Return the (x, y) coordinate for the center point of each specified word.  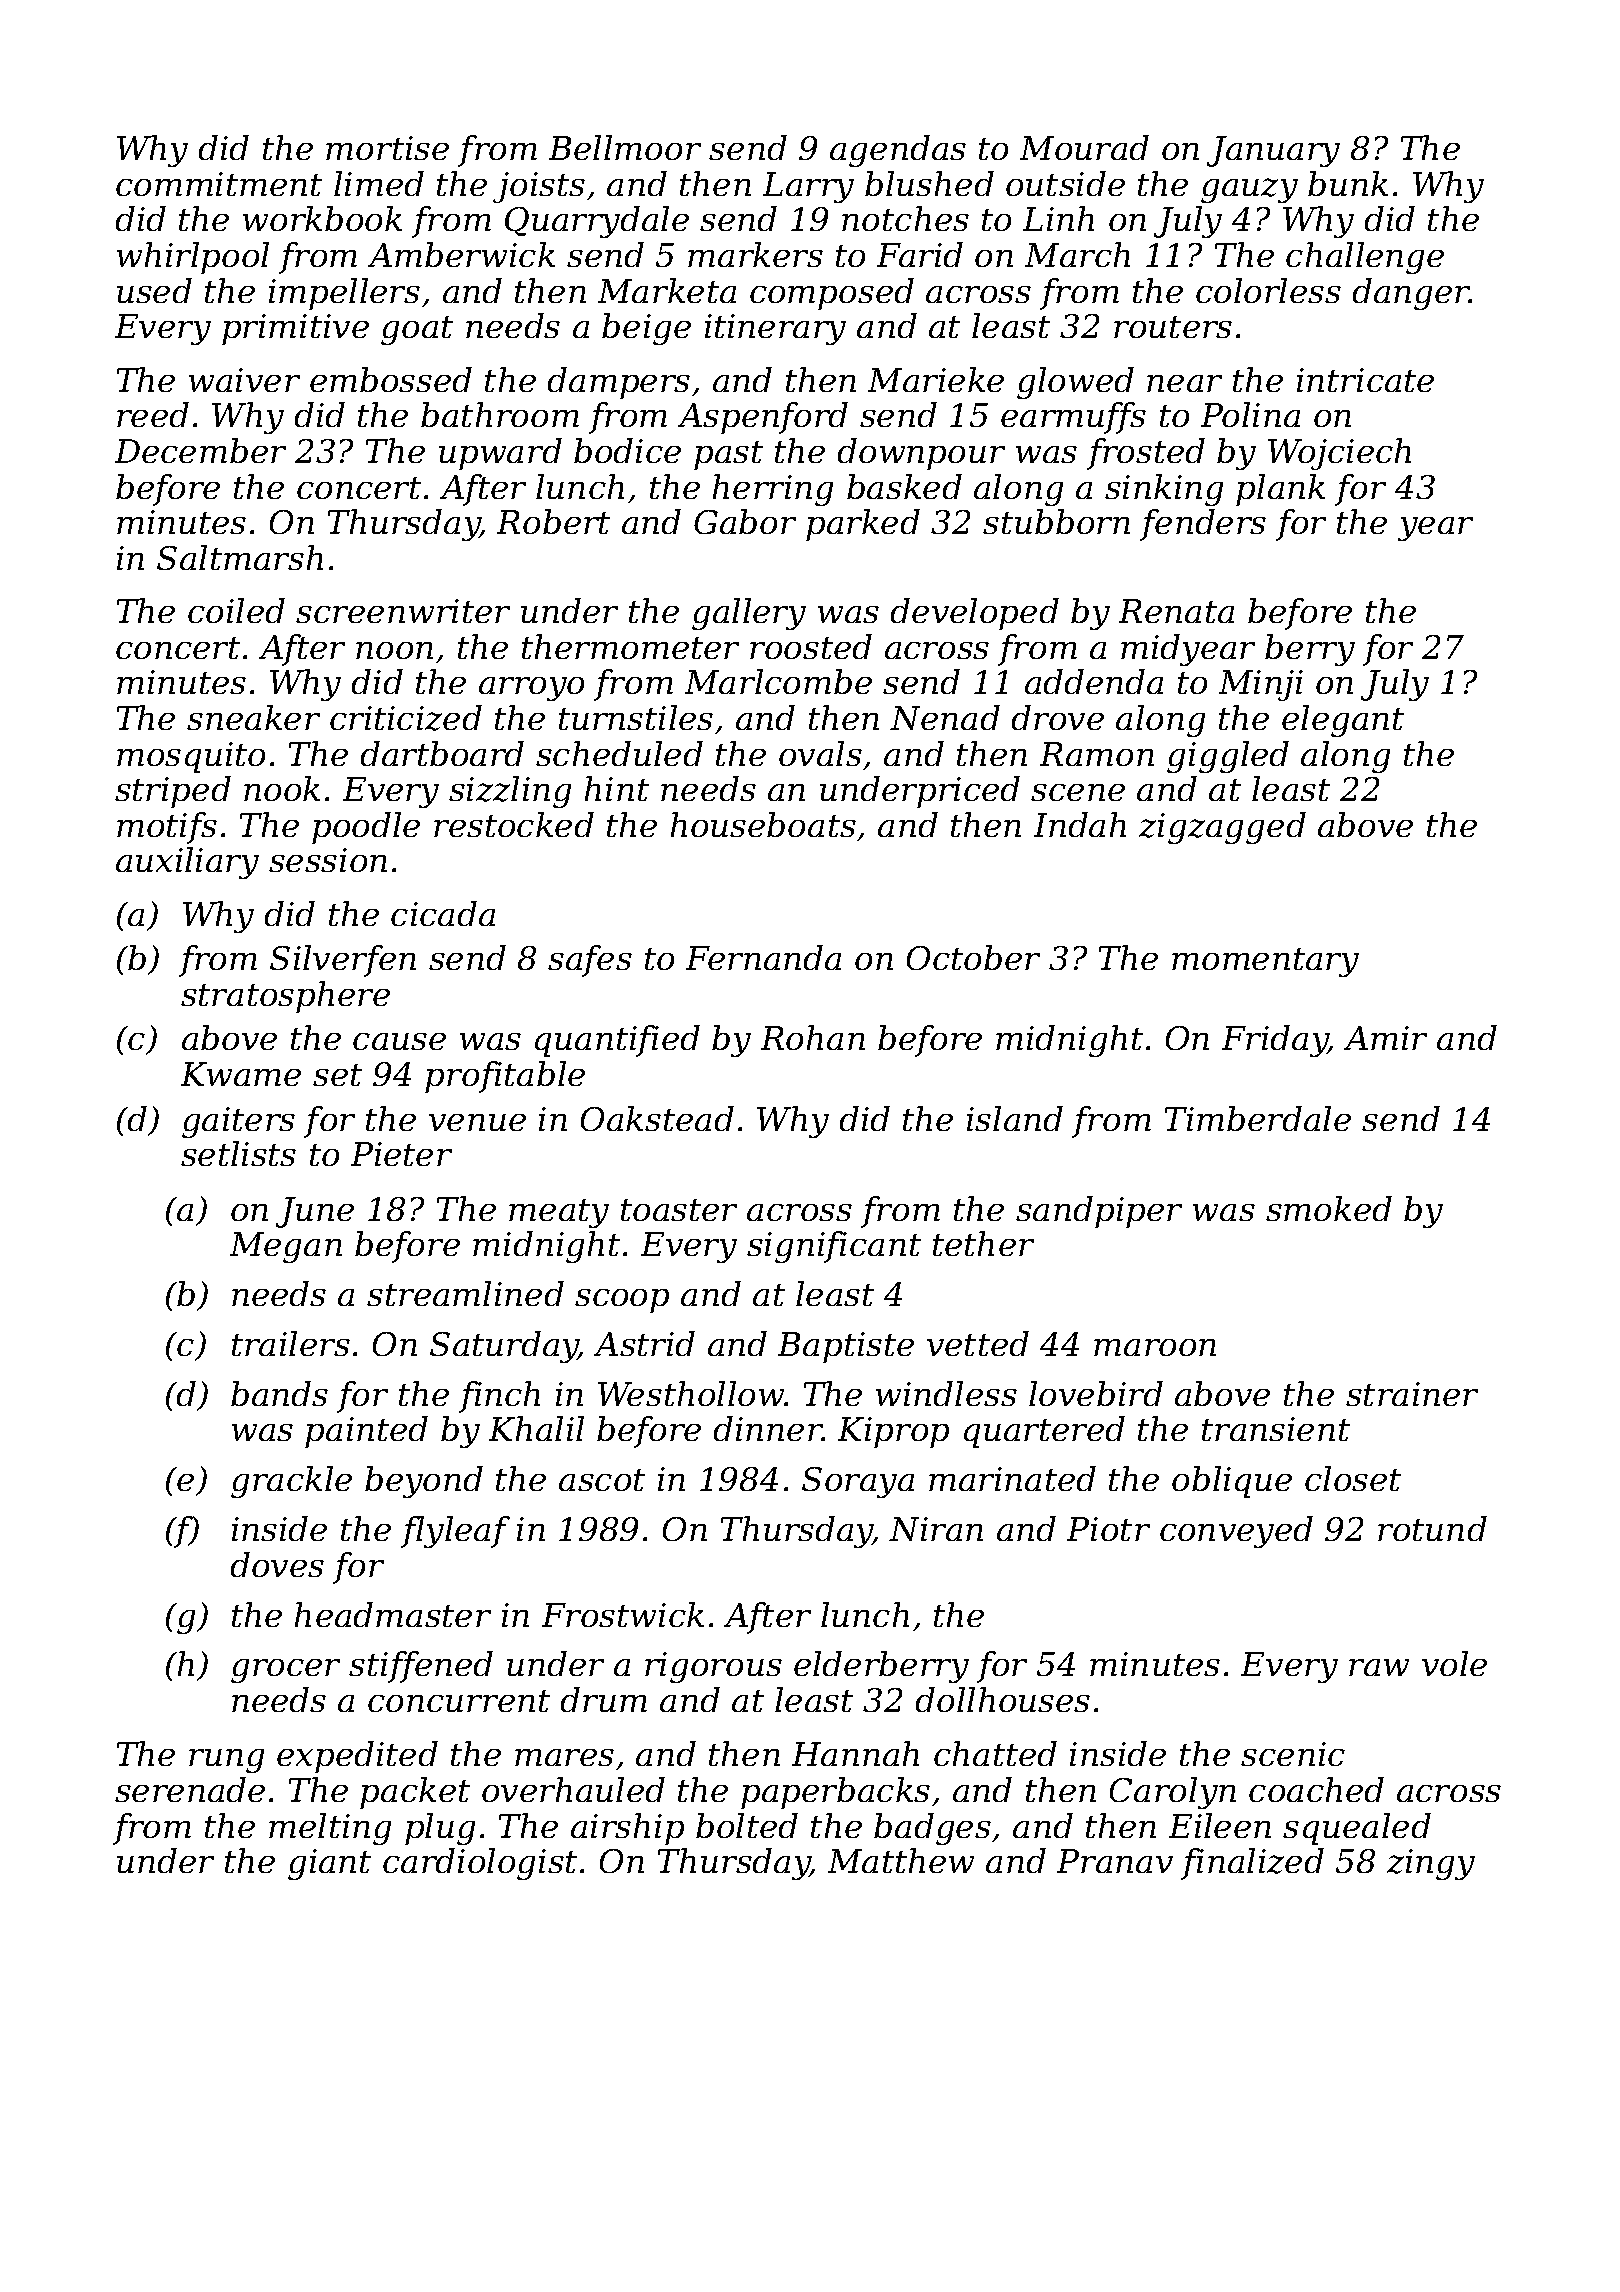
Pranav (1115, 1861)
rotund (1432, 1528)
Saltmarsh (240, 557)
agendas (898, 151)
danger (1411, 294)
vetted (978, 1343)
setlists (238, 1153)
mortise (387, 148)
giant (329, 1864)
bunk (1348, 183)
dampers (619, 383)
